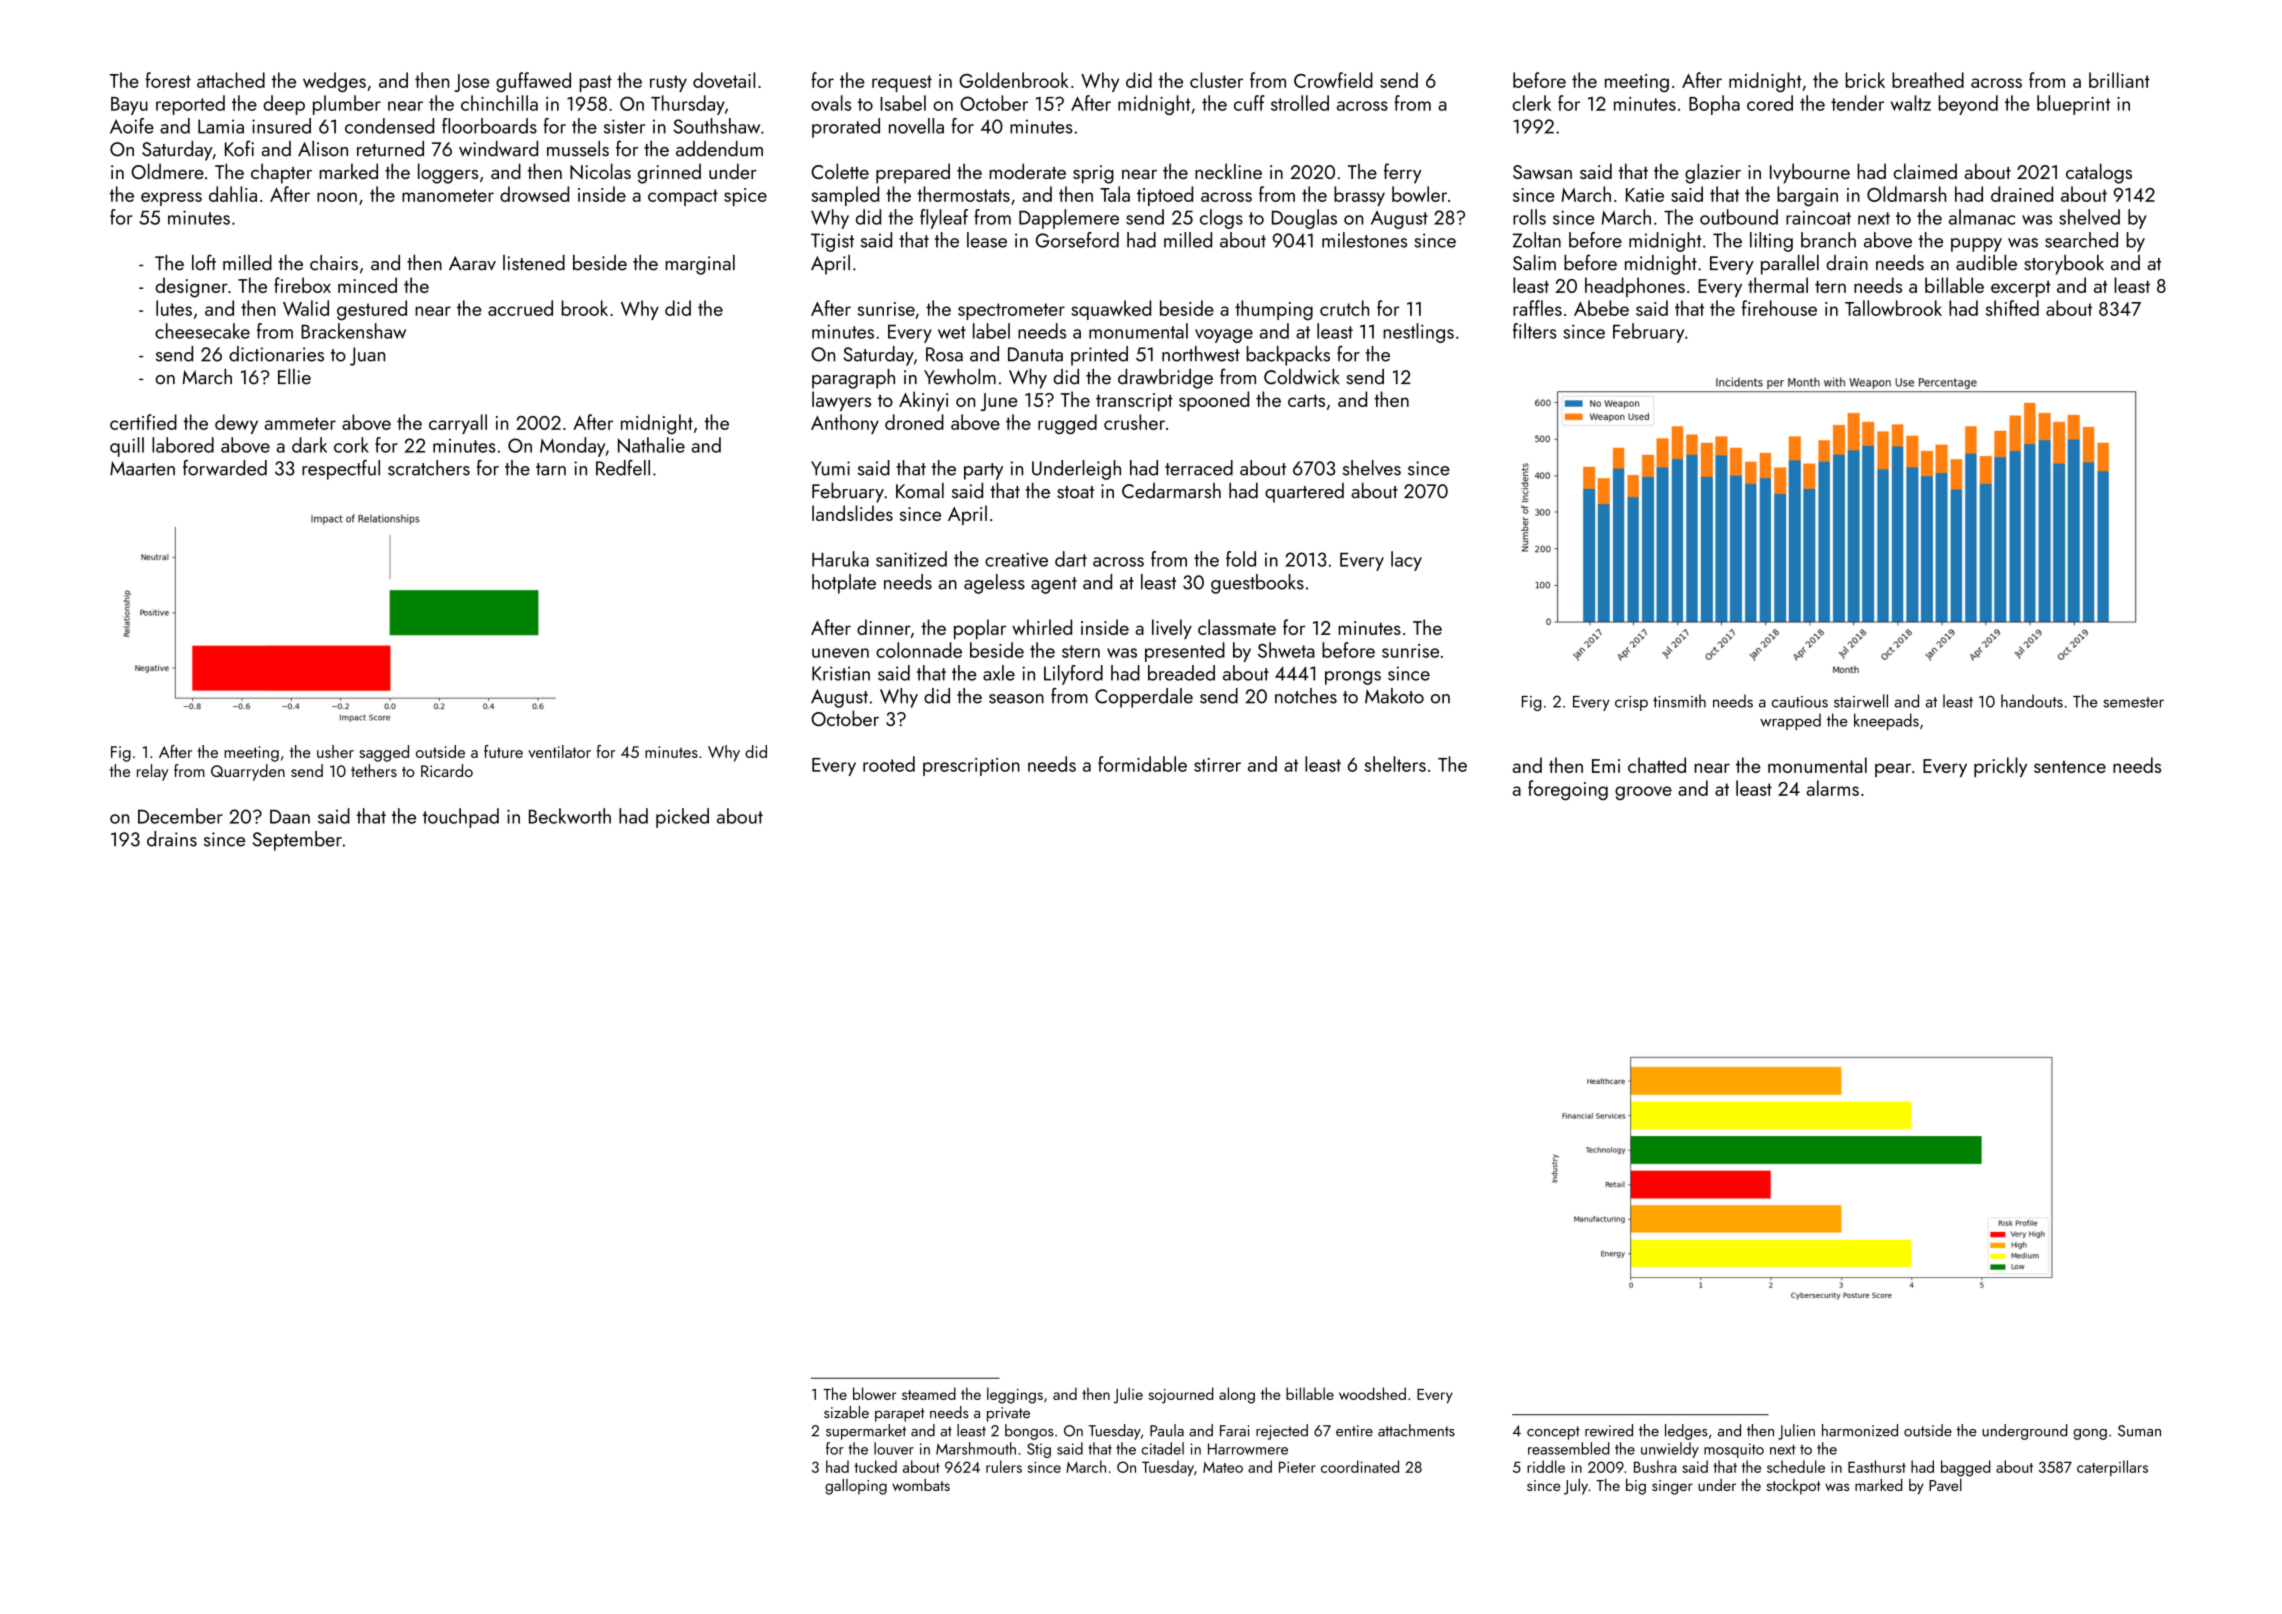 The height and width of the screenshot is (1614, 2282). What do you see at coordinates (846, 1412) in the screenshot?
I see `sizable` at bounding box center [846, 1412].
